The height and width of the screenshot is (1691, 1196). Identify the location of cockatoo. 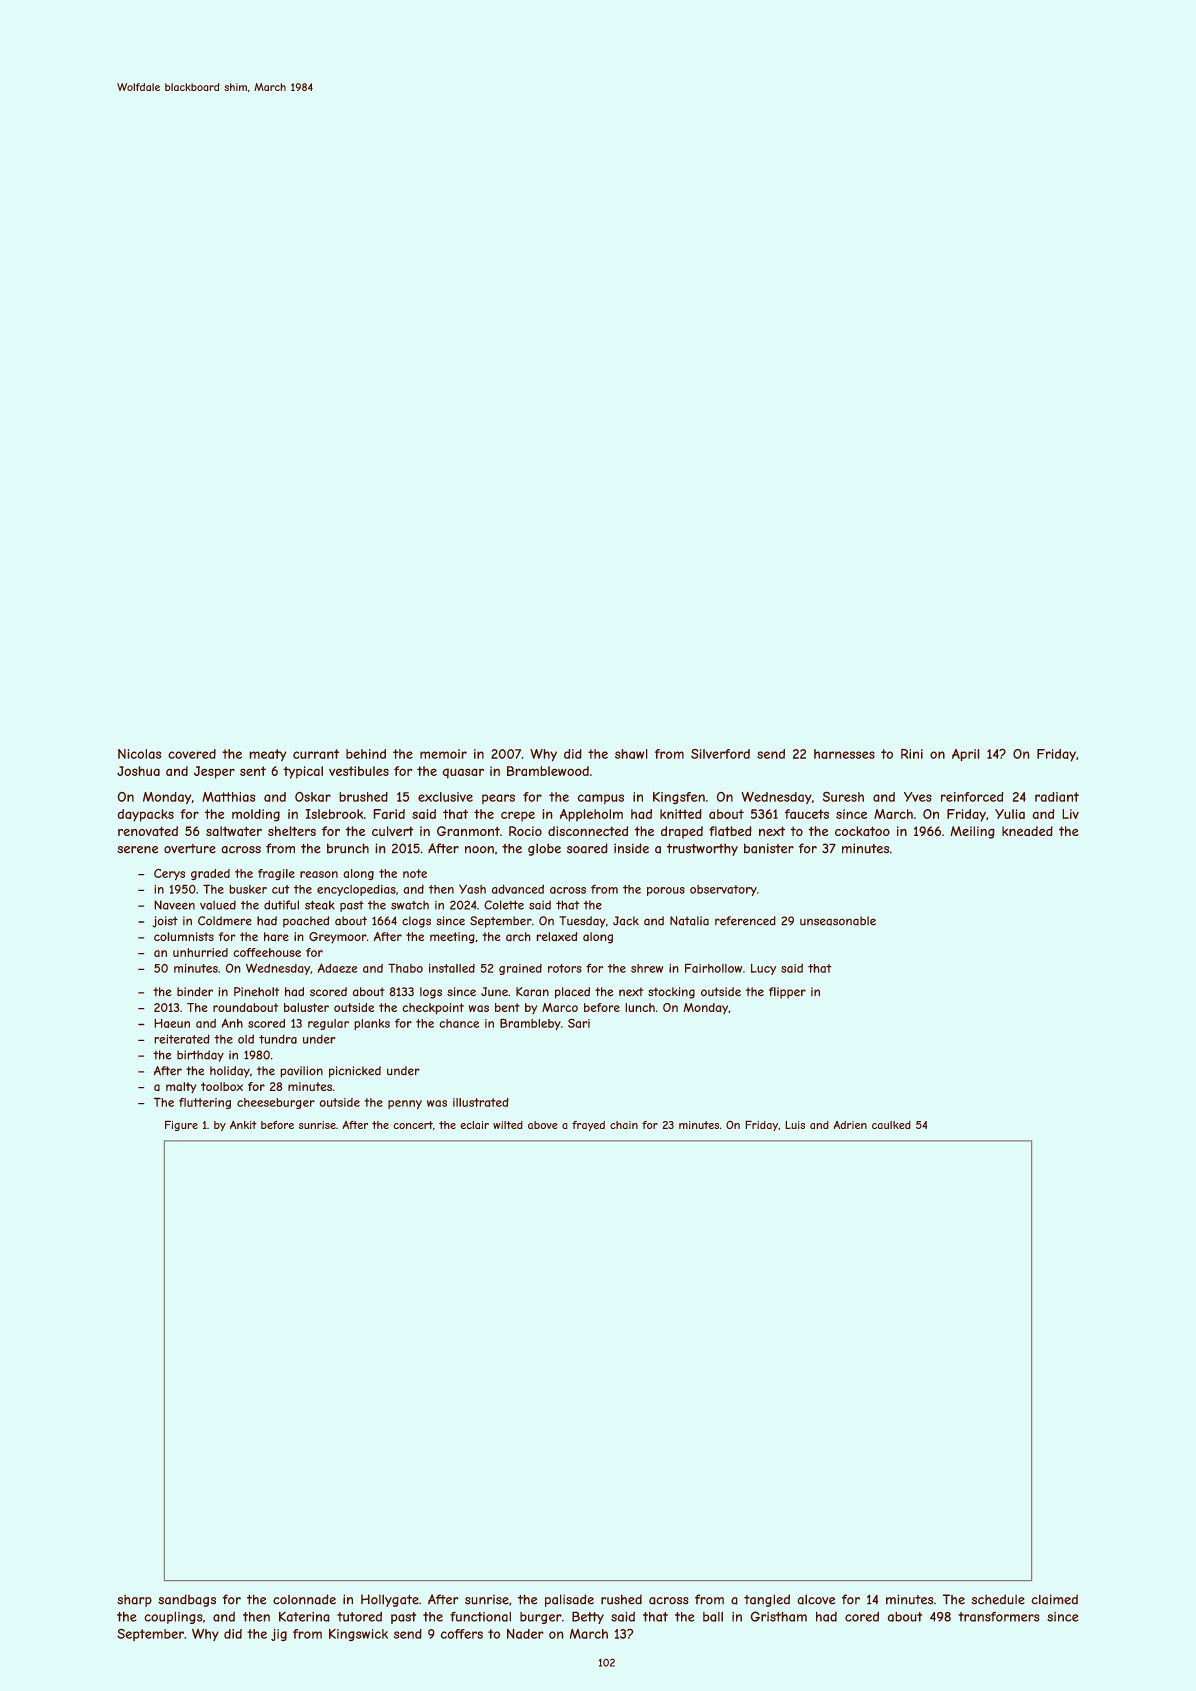
(862, 831).
